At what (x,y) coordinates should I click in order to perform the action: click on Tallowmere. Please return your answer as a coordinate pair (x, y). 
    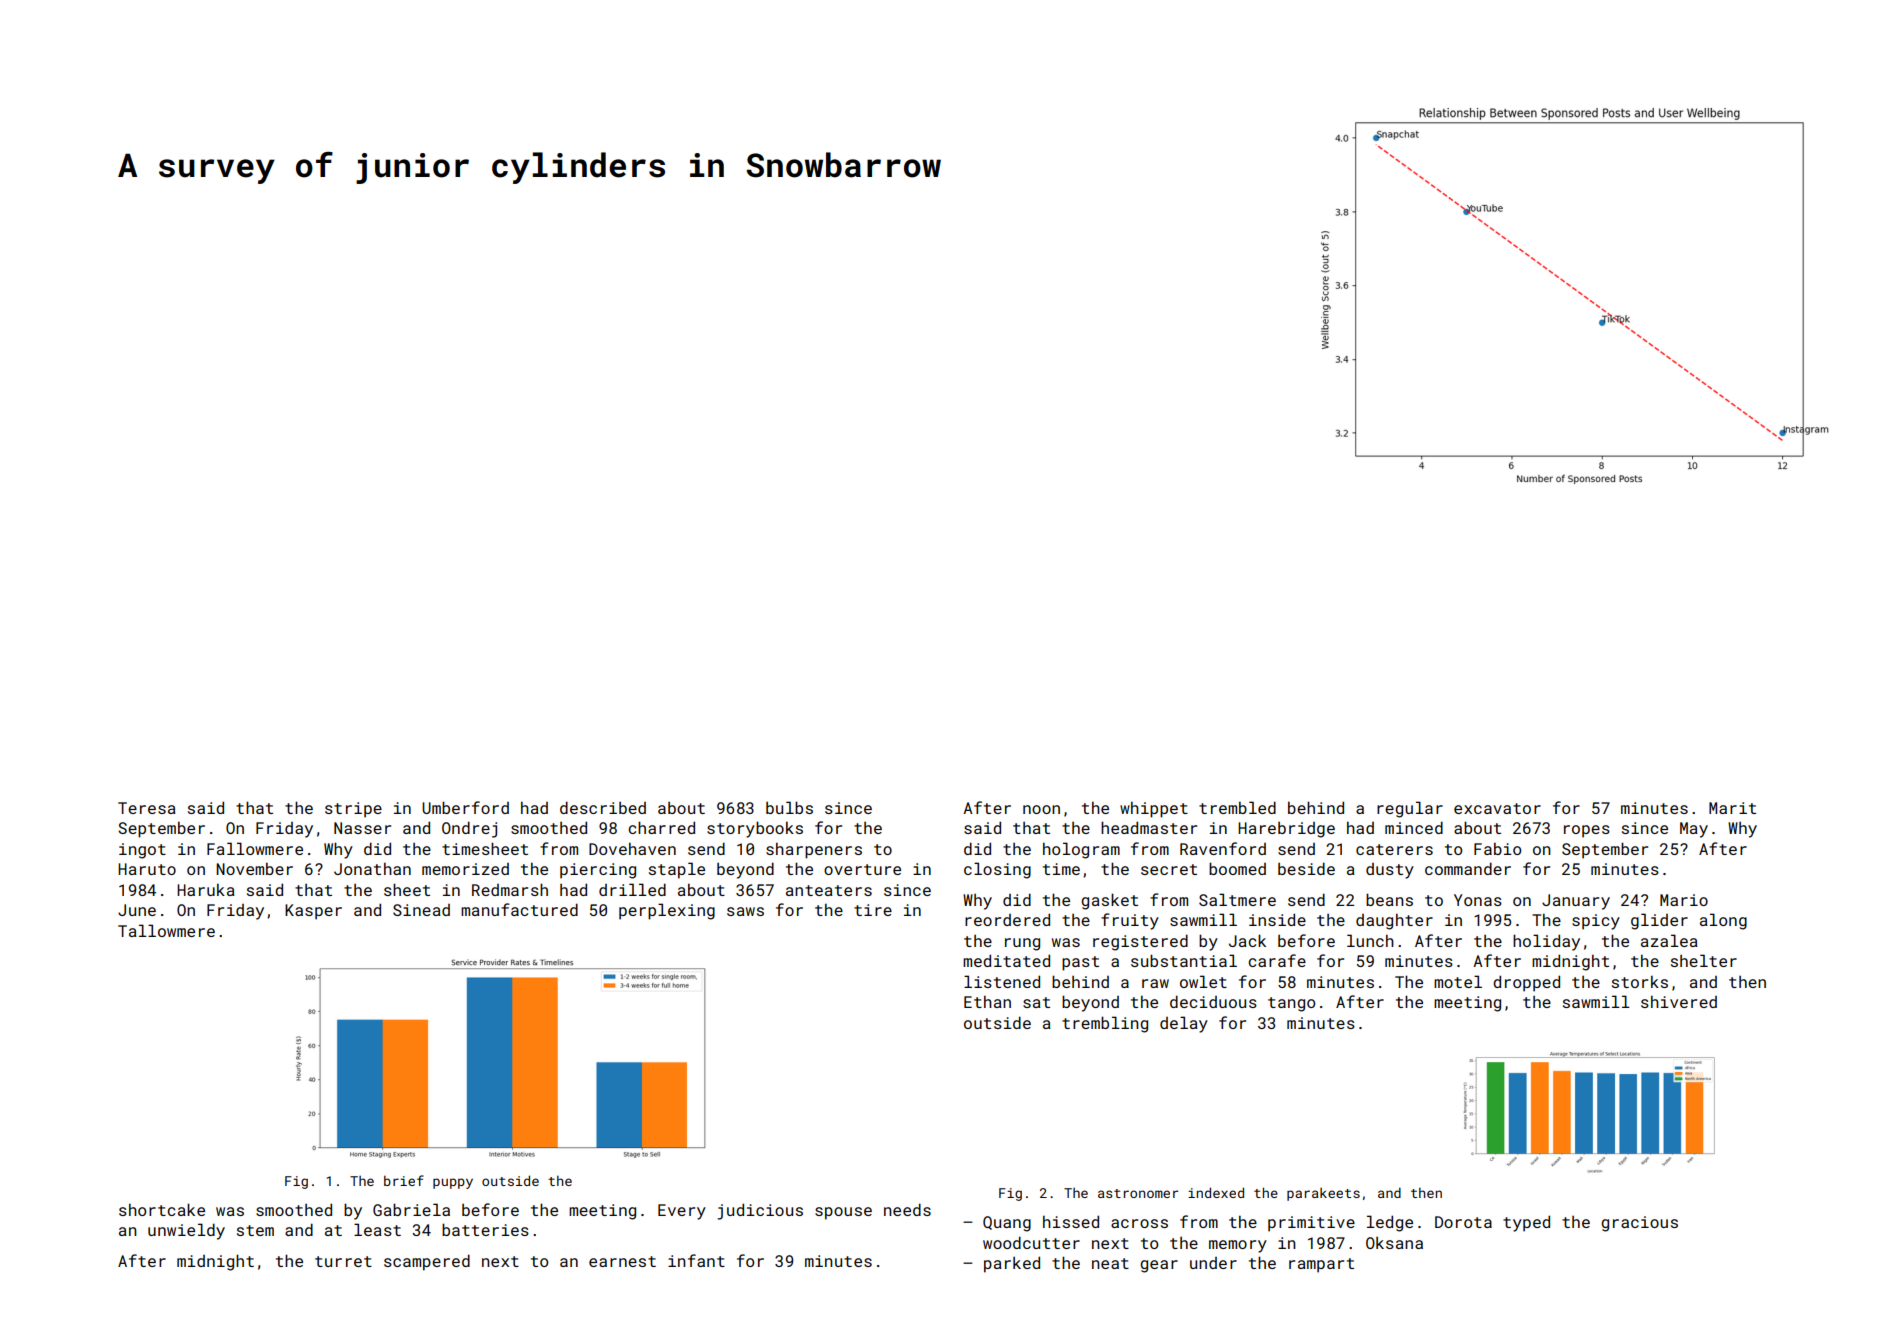
    Looking at the image, I should click on (166, 930).
